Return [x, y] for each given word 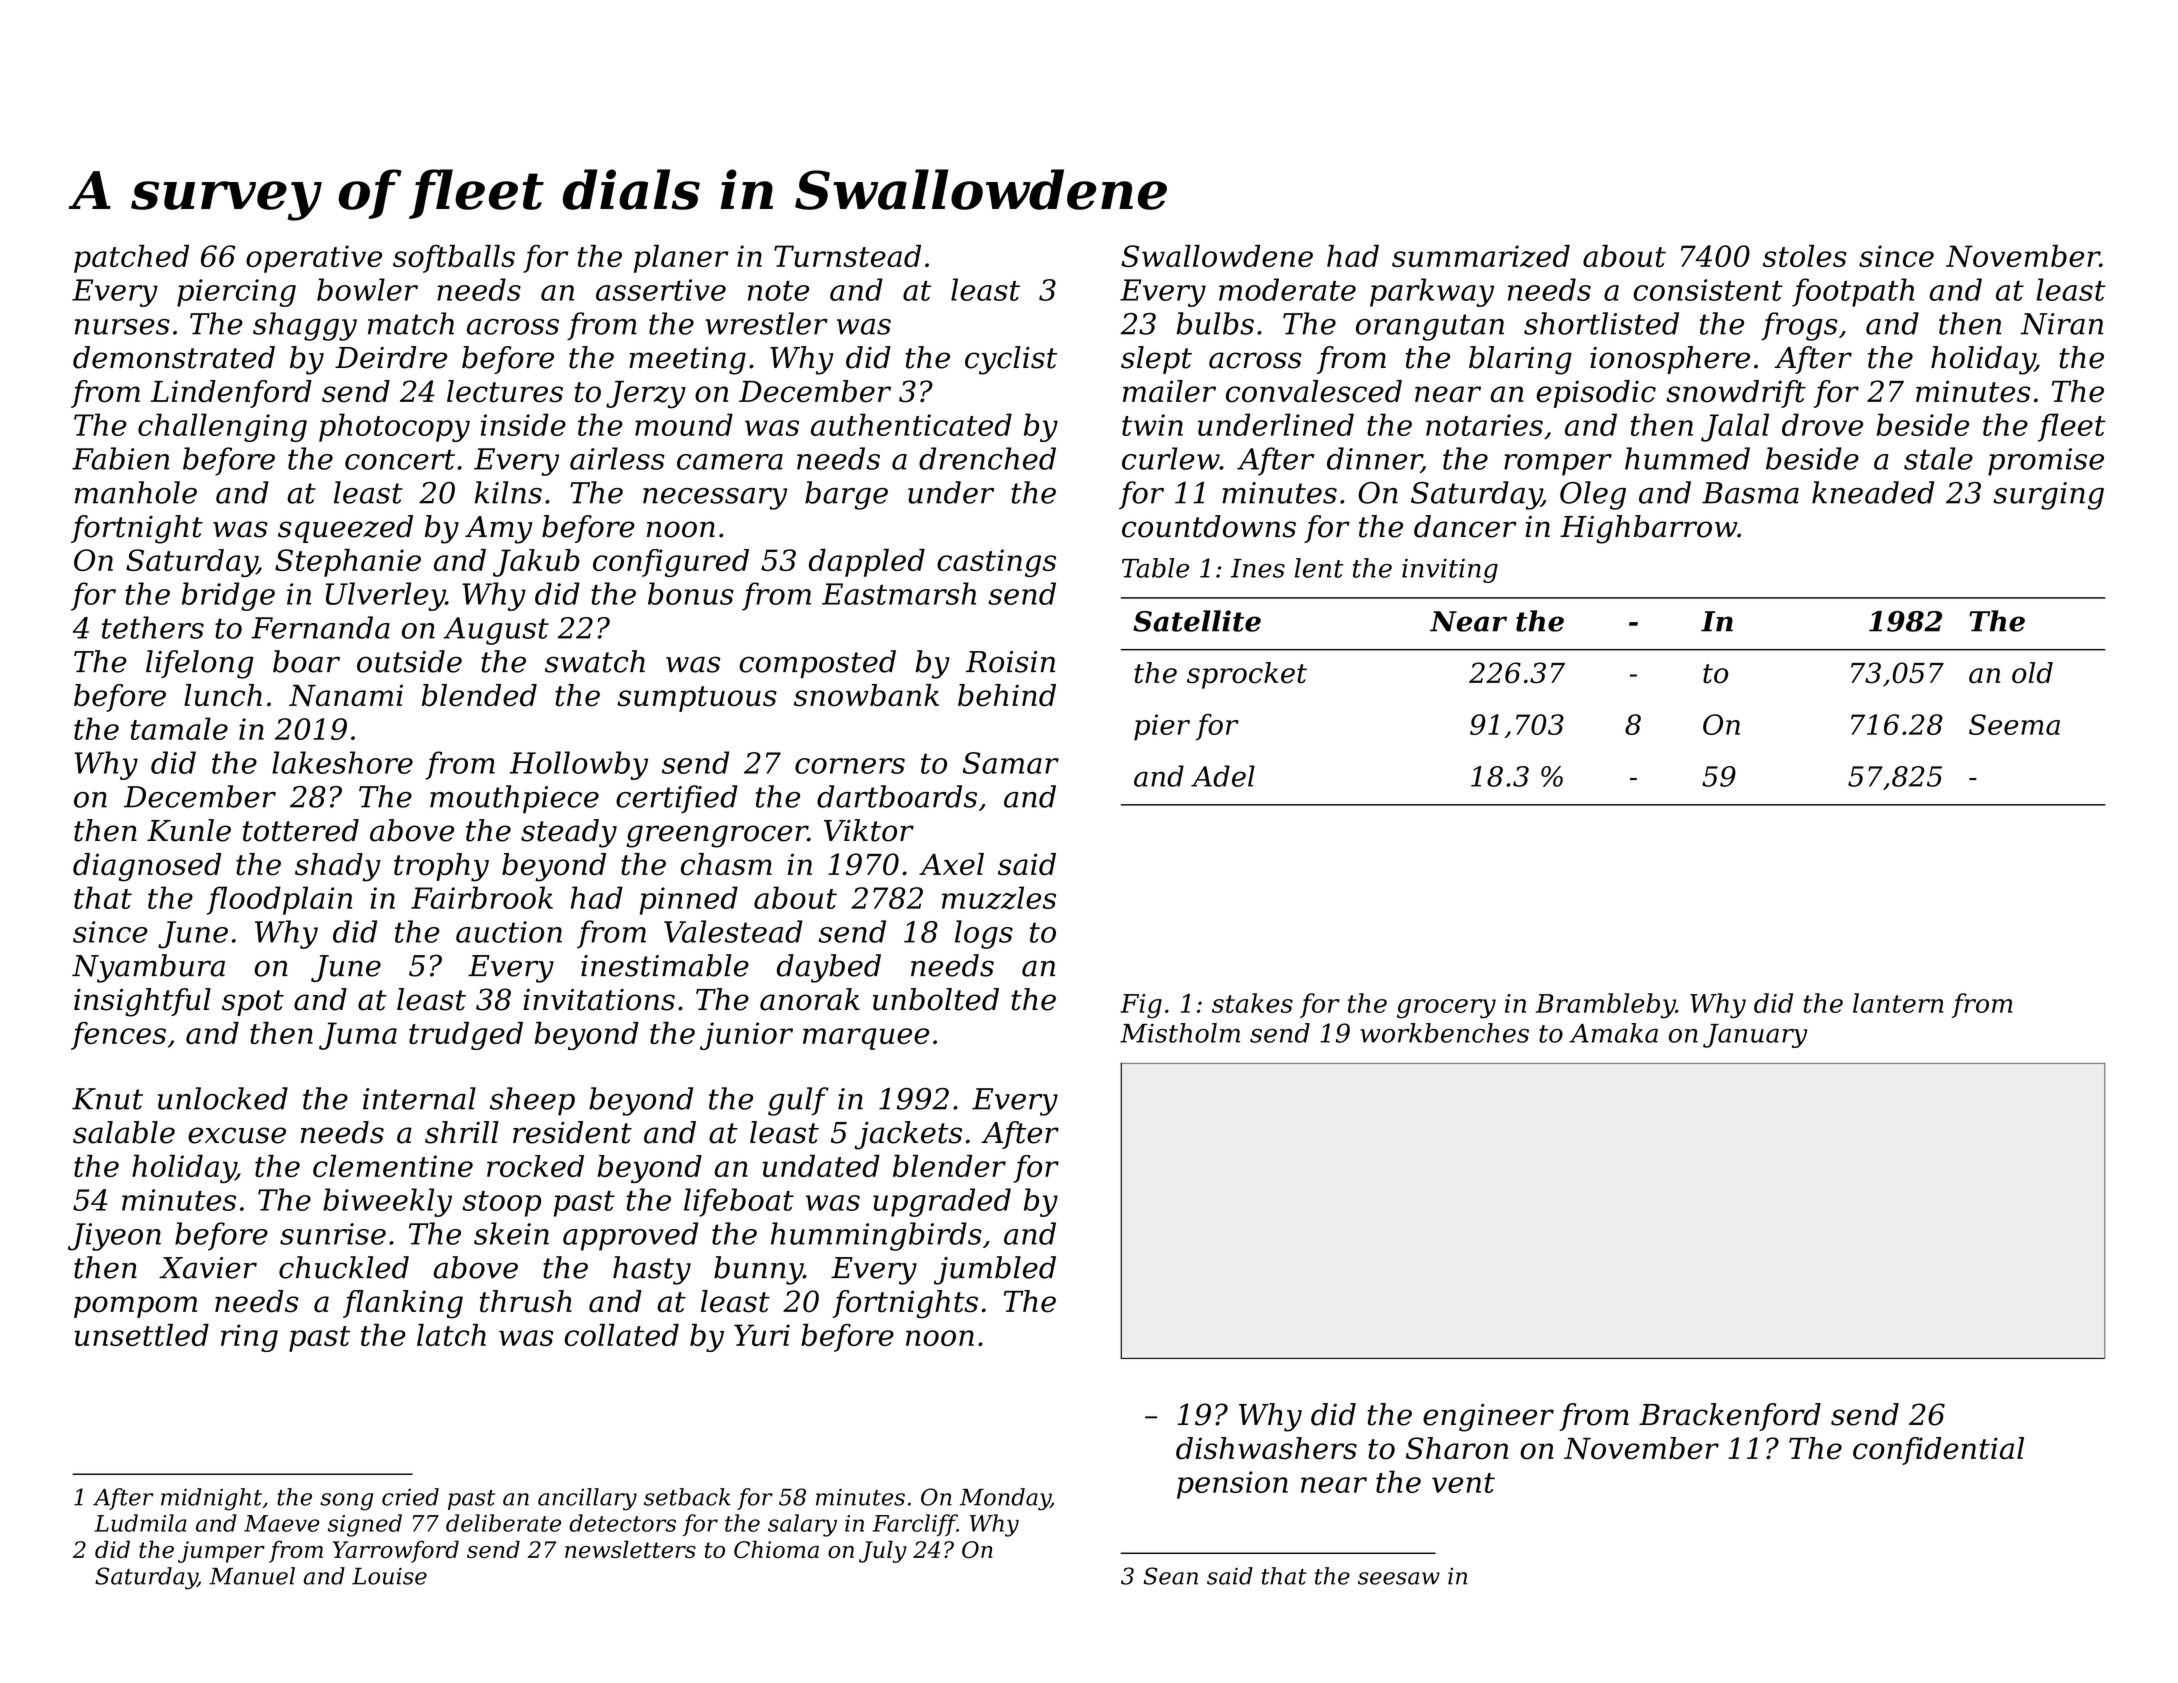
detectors [622, 1523]
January [1755, 1036]
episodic [1596, 394]
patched [131, 259]
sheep [532, 1101]
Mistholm [1180, 1033]
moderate [1287, 289]
